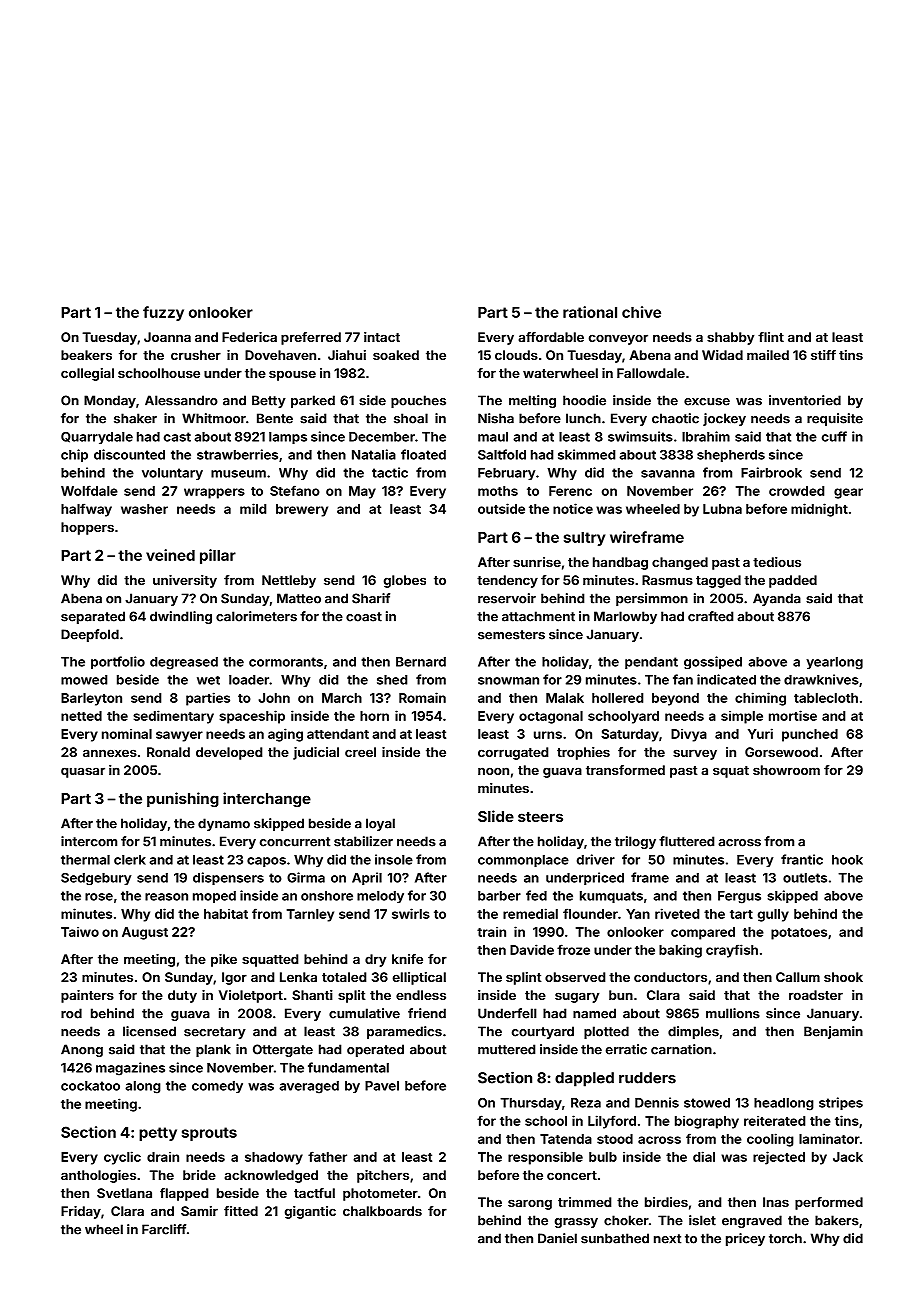 This screenshot has width=924, height=1308. What do you see at coordinates (81, 716) in the screenshot?
I see `netted` at bounding box center [81, 716].
